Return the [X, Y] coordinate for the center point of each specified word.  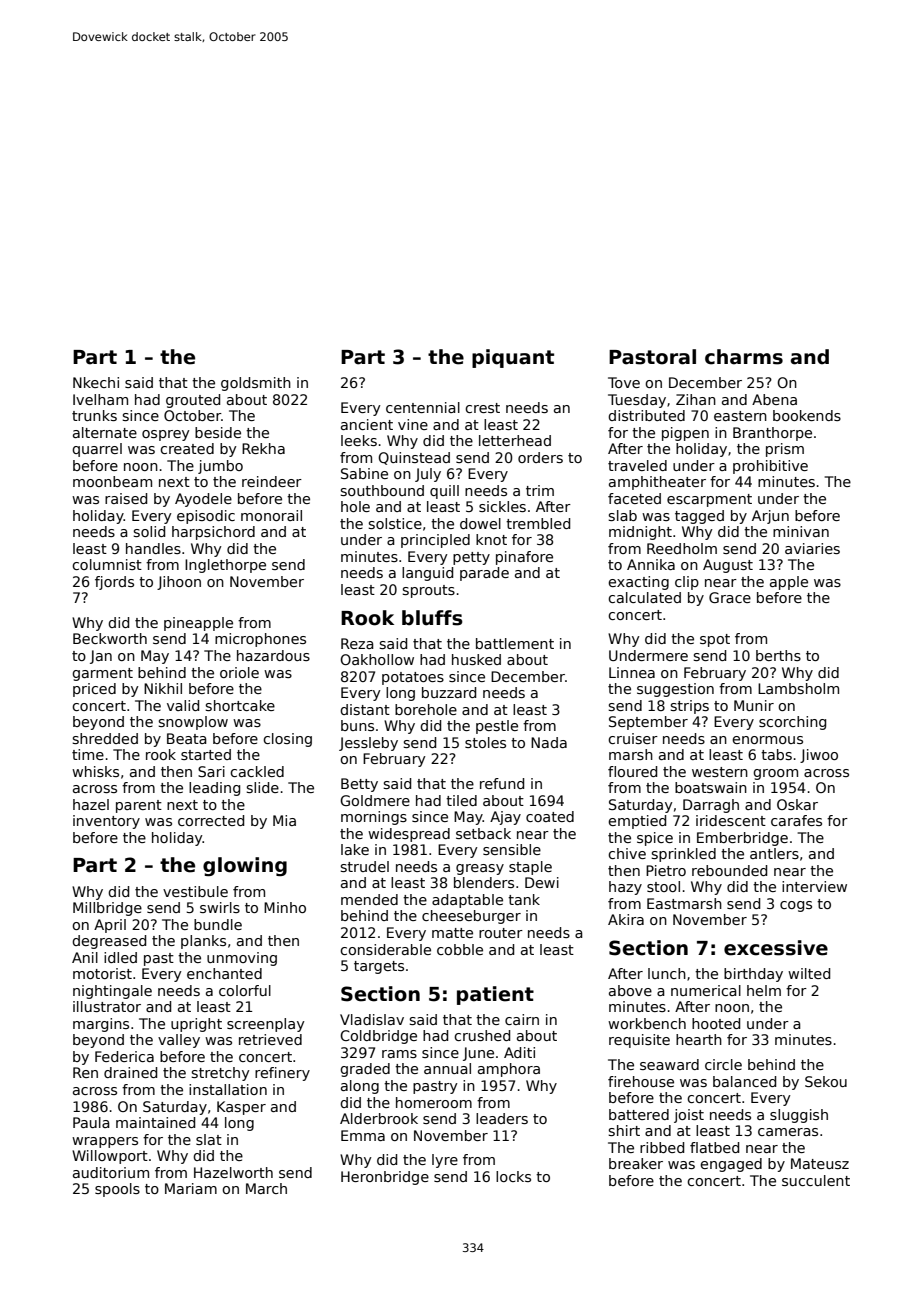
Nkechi [96, 382]
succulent [816, 1180]
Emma [363, 1135]
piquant [513, 358]
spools [117, 1190]
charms [744, 357]
